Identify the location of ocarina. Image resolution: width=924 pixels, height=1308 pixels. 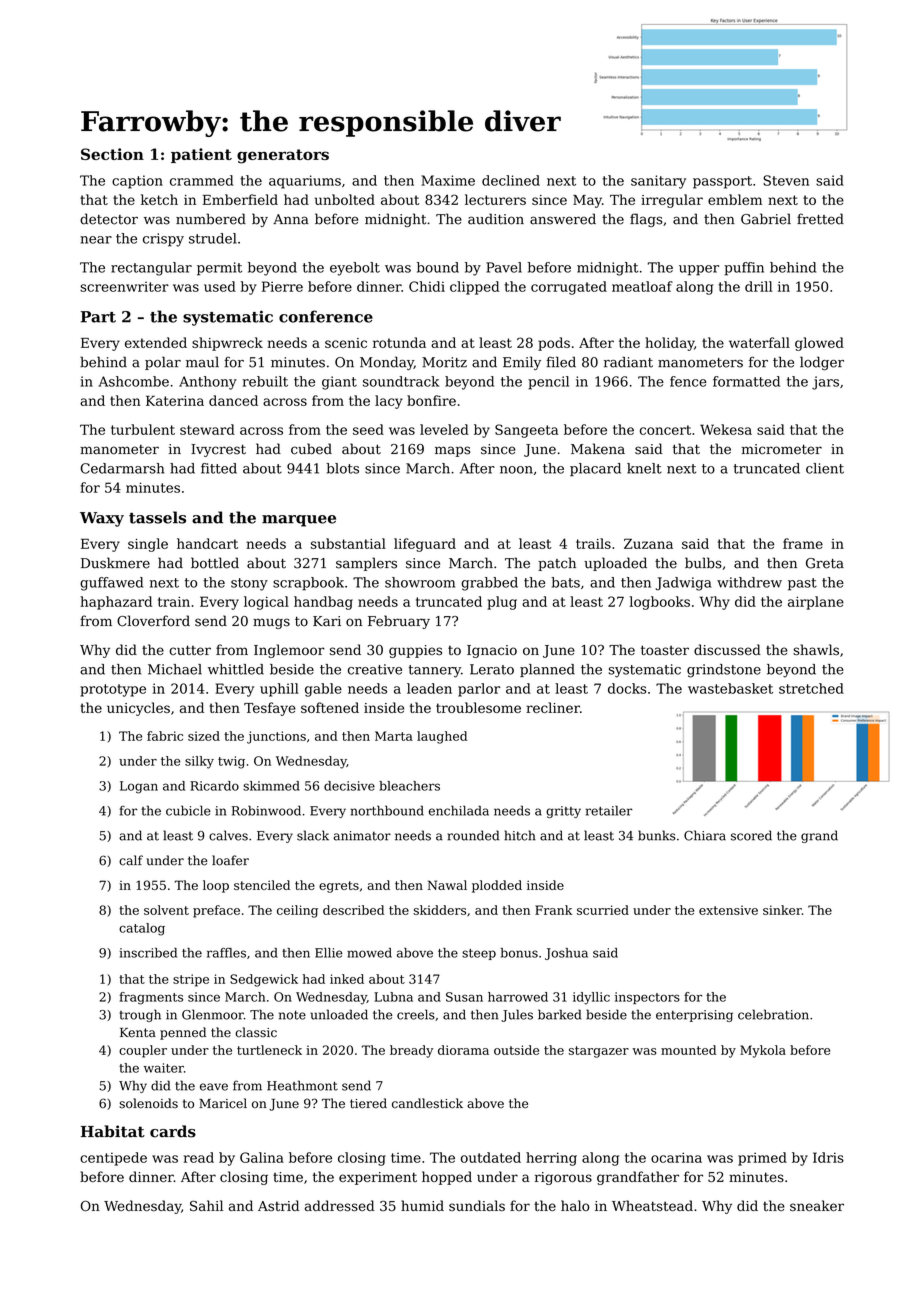
(676, 1157).
